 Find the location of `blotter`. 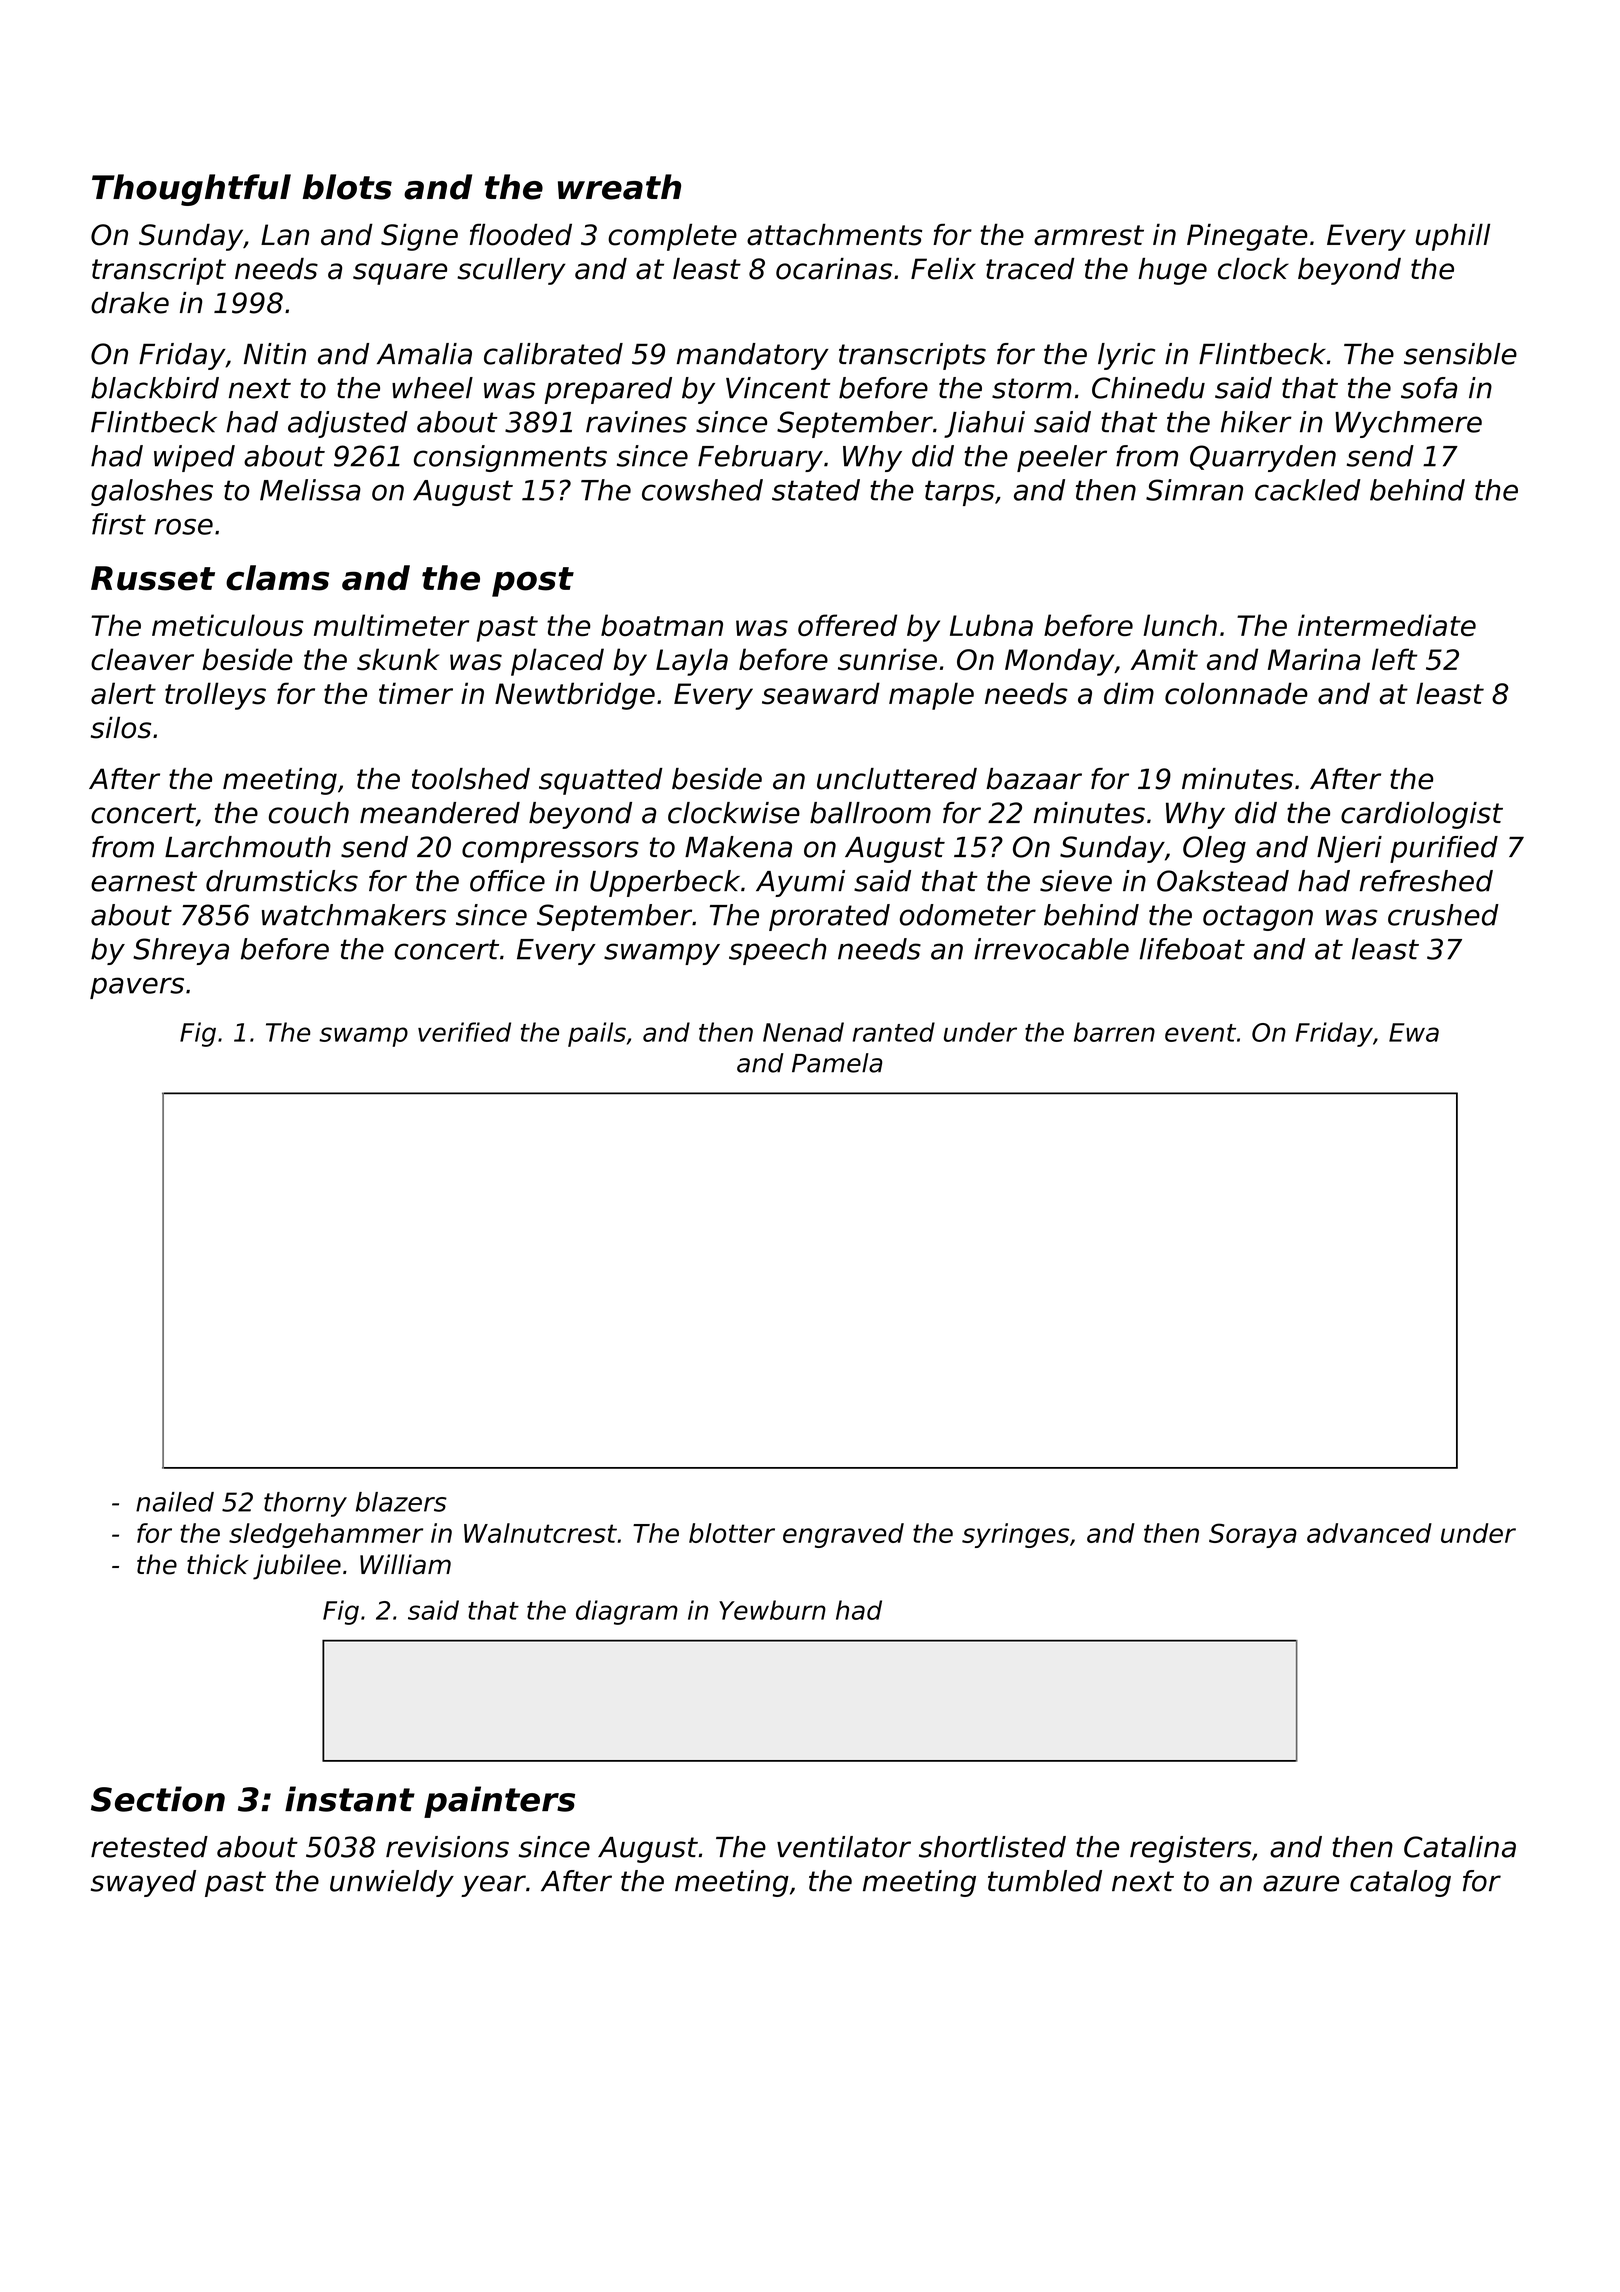

blotter is located at coordinates (732, 1533).
